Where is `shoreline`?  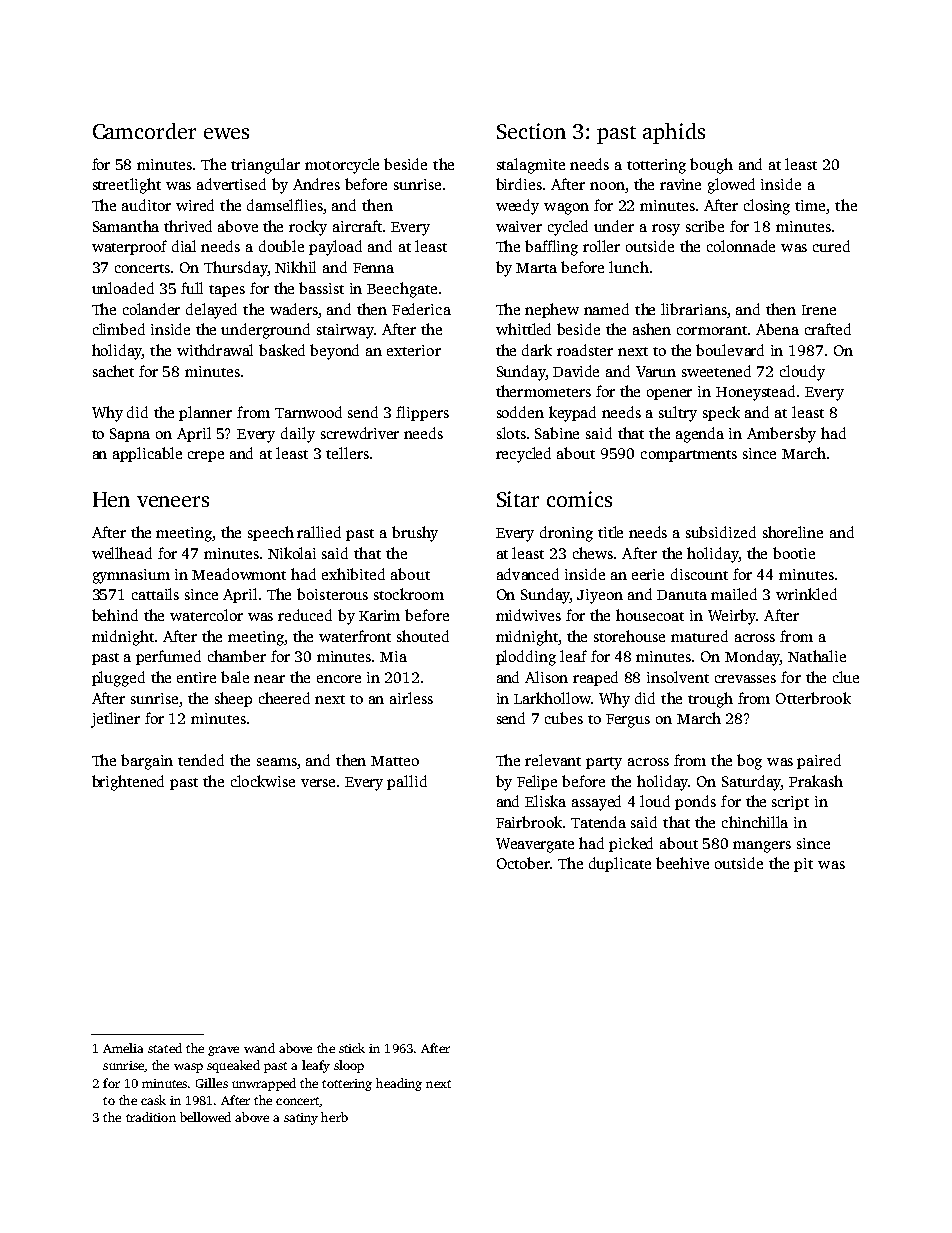
shoreline is located at coordinates (793, 532).
